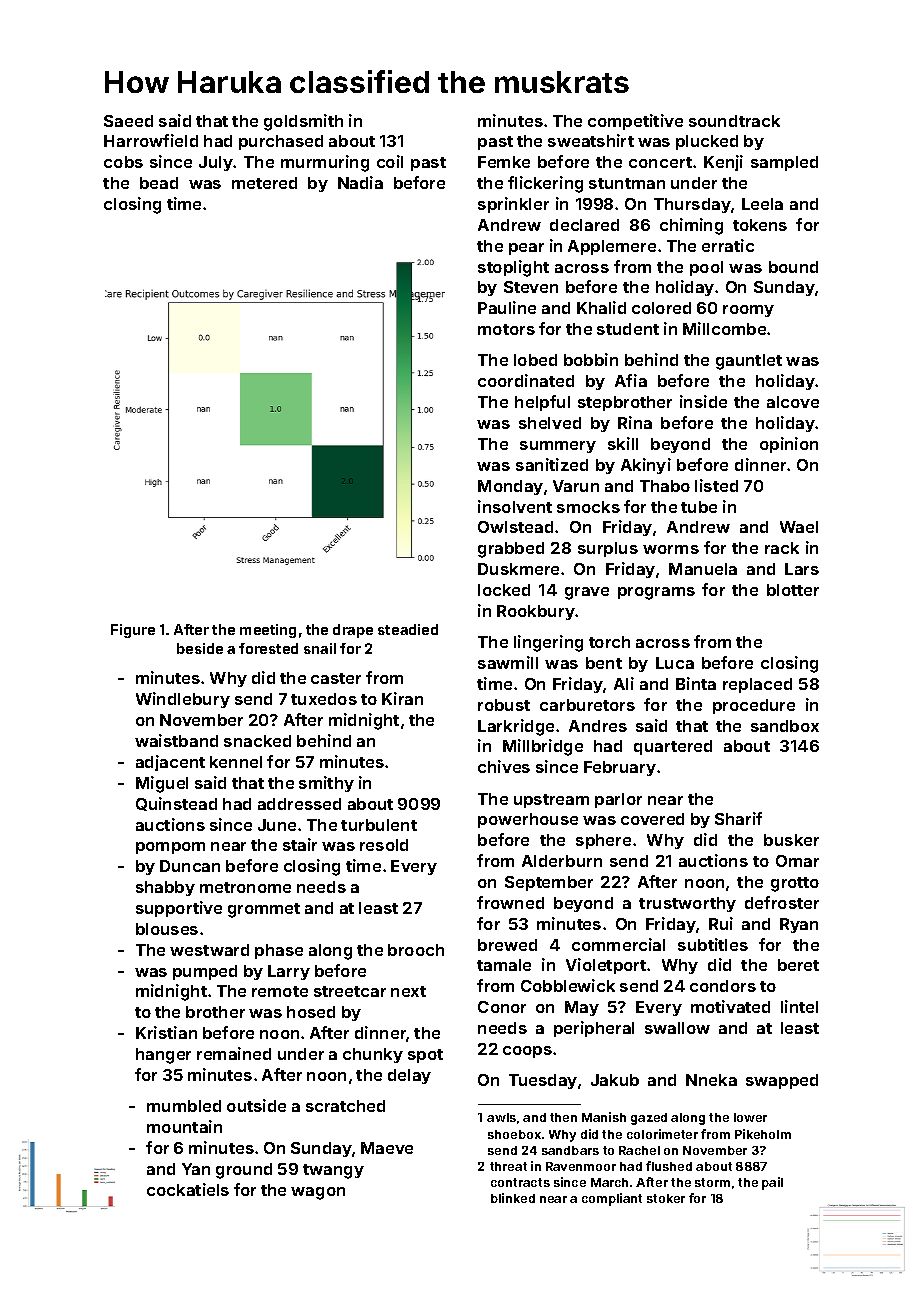 Image resolution: width=924 pixels, height=1314 pixels. I want to click on pompom, so click(170, 848).
